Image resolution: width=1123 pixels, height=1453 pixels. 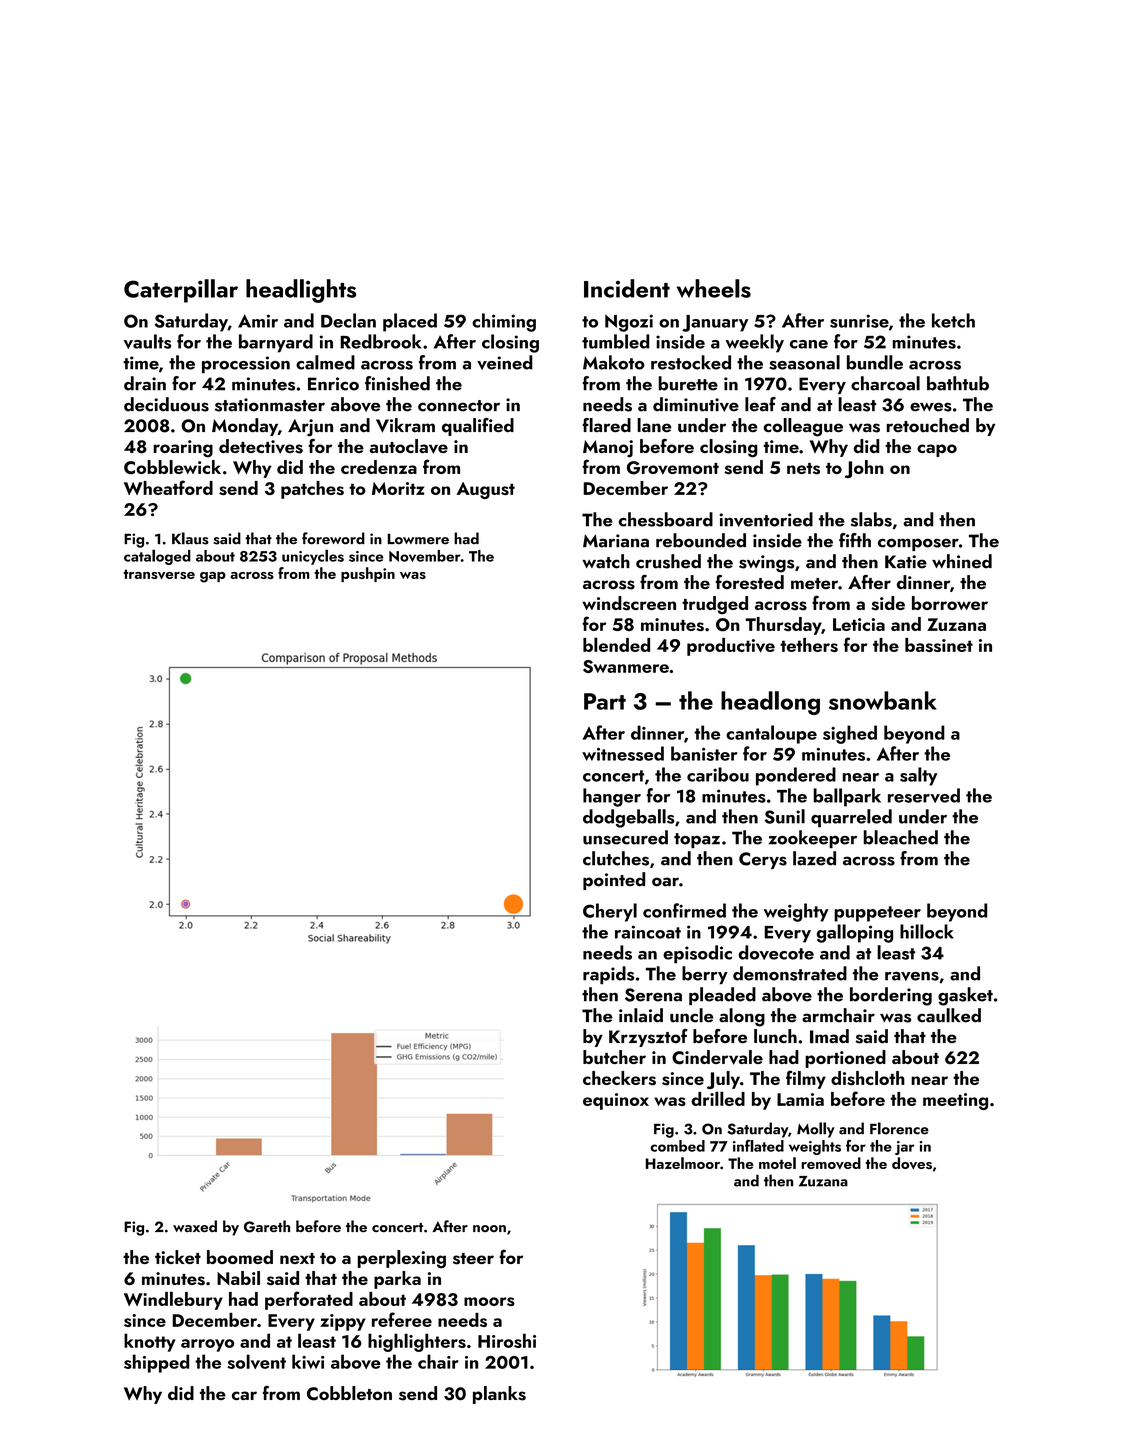 What do you see at coordinates (627, 288) in the screenshot?
I see `Incident` at bounding box center [627, 288].
